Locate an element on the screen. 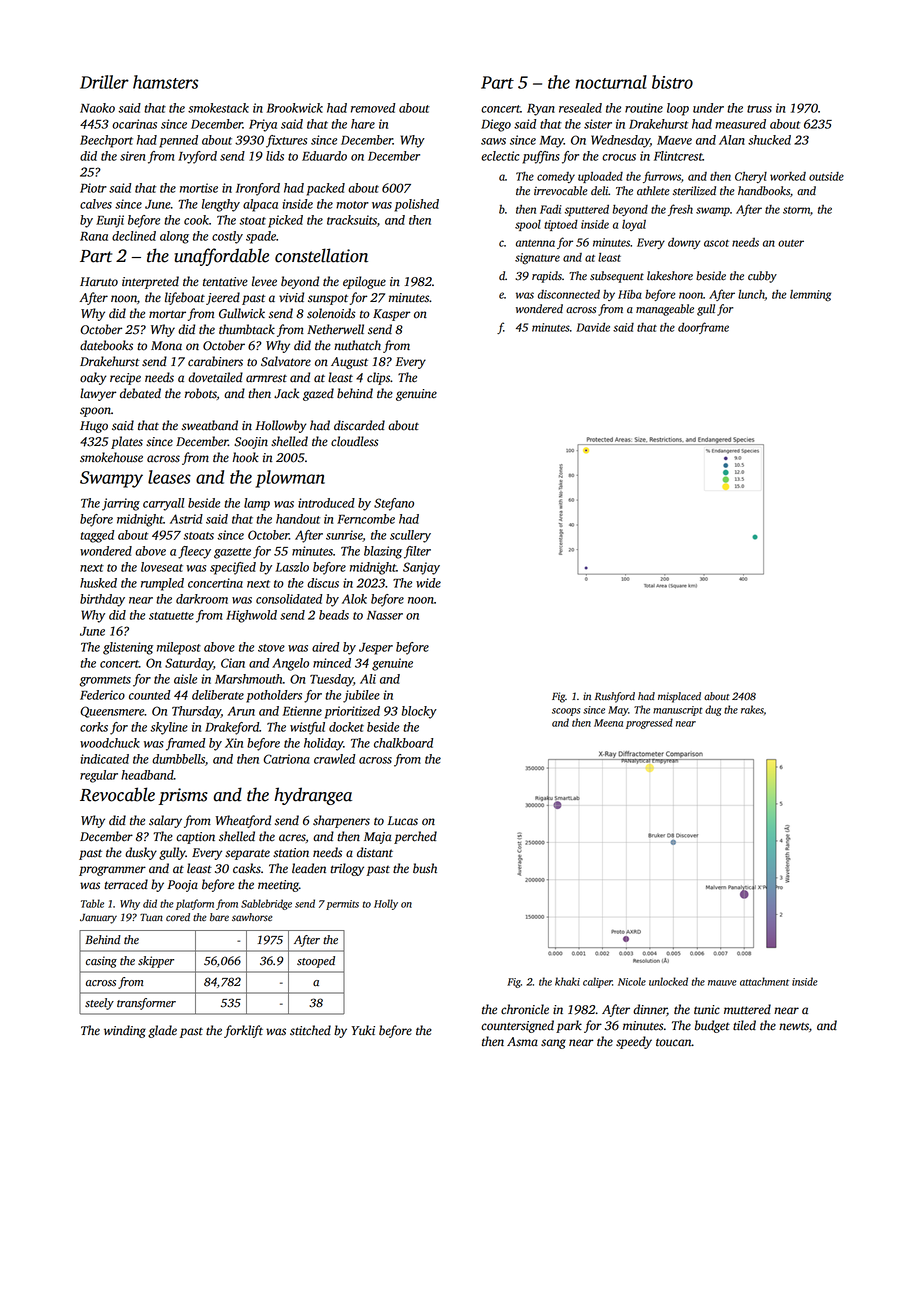 This screenshot has height=1308, width=924. Jesper is located at coordinates (376, 649).
